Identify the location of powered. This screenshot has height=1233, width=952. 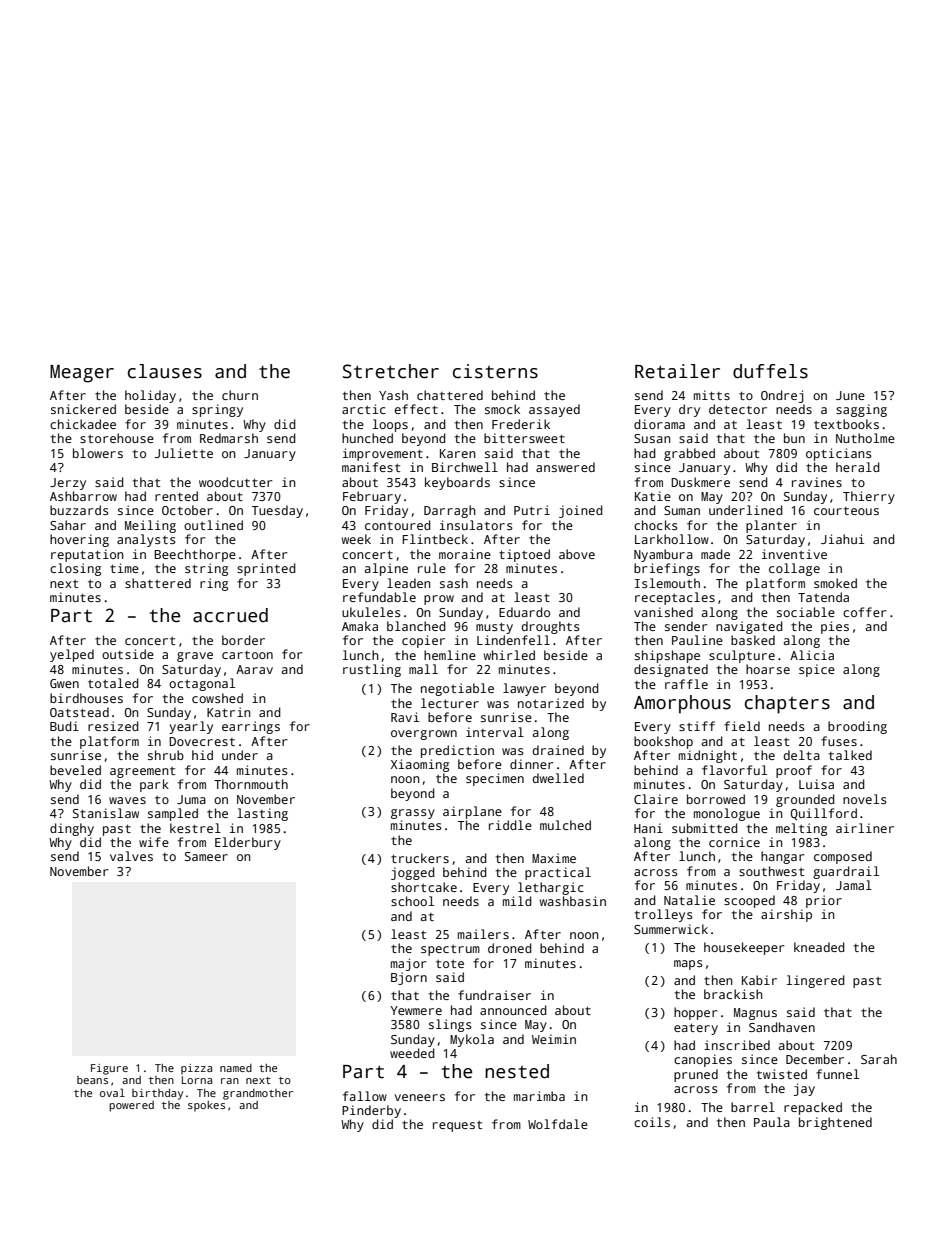
(131, 1106).
